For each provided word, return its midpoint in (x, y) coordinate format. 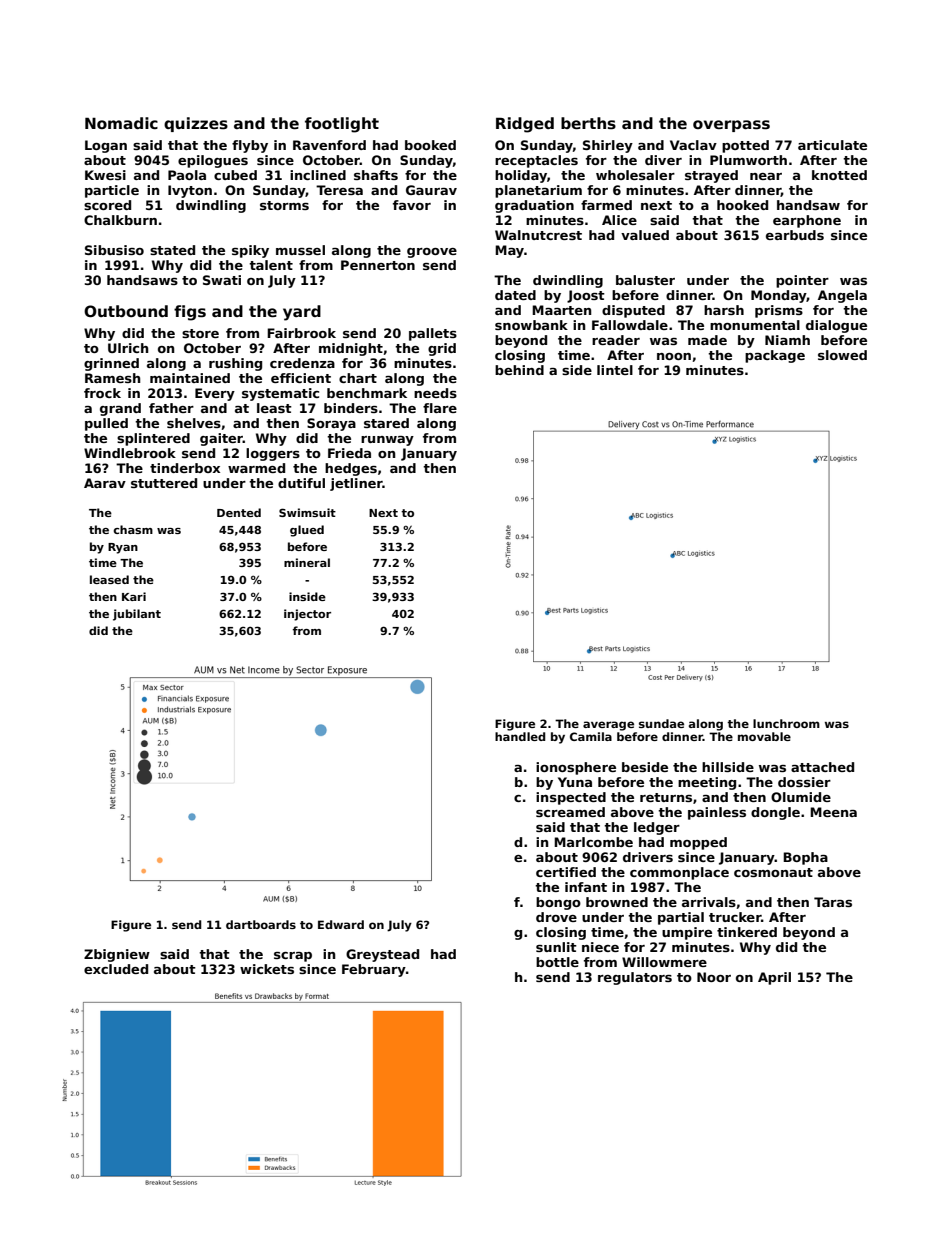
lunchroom (786, 723)
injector (307, 615)
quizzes (196, 124)
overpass (731, 126)
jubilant (137, 615)
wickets (267, 969)
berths (588, 123)
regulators (635, 978)
